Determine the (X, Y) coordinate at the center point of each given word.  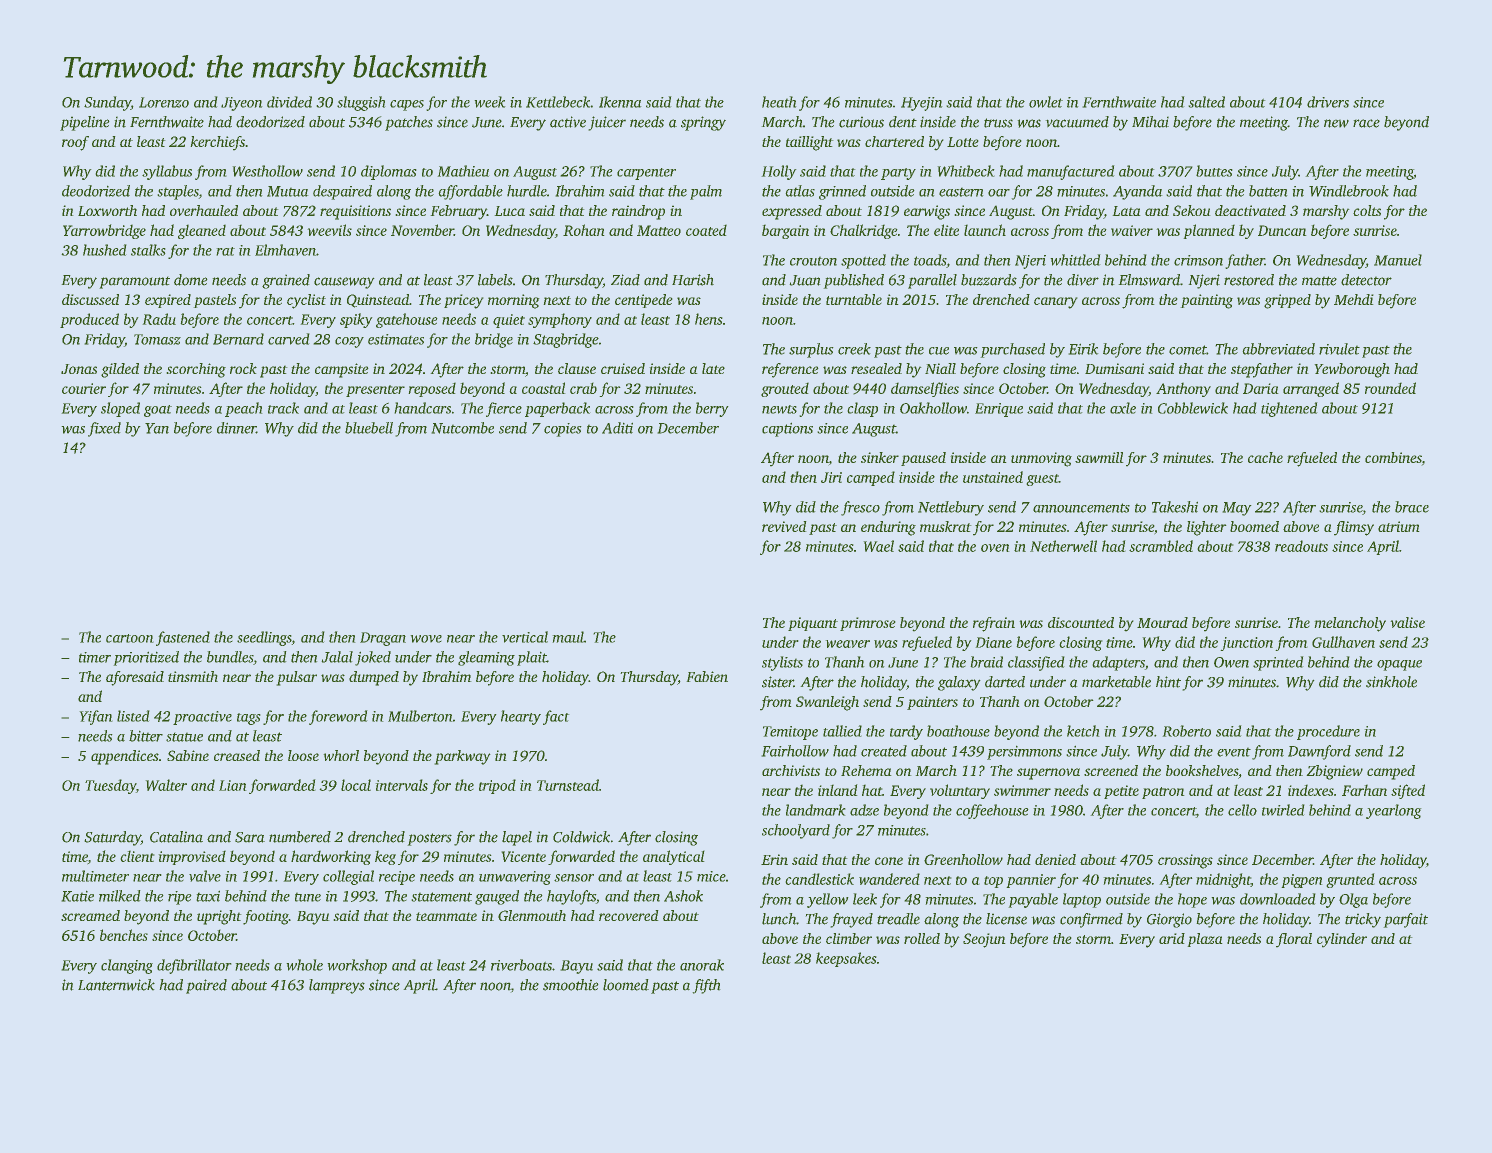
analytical (673, 857)
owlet (1046, 102)
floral (1294, 940)
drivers (1328, 102)
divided (289, 102)
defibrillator (194, 966)
